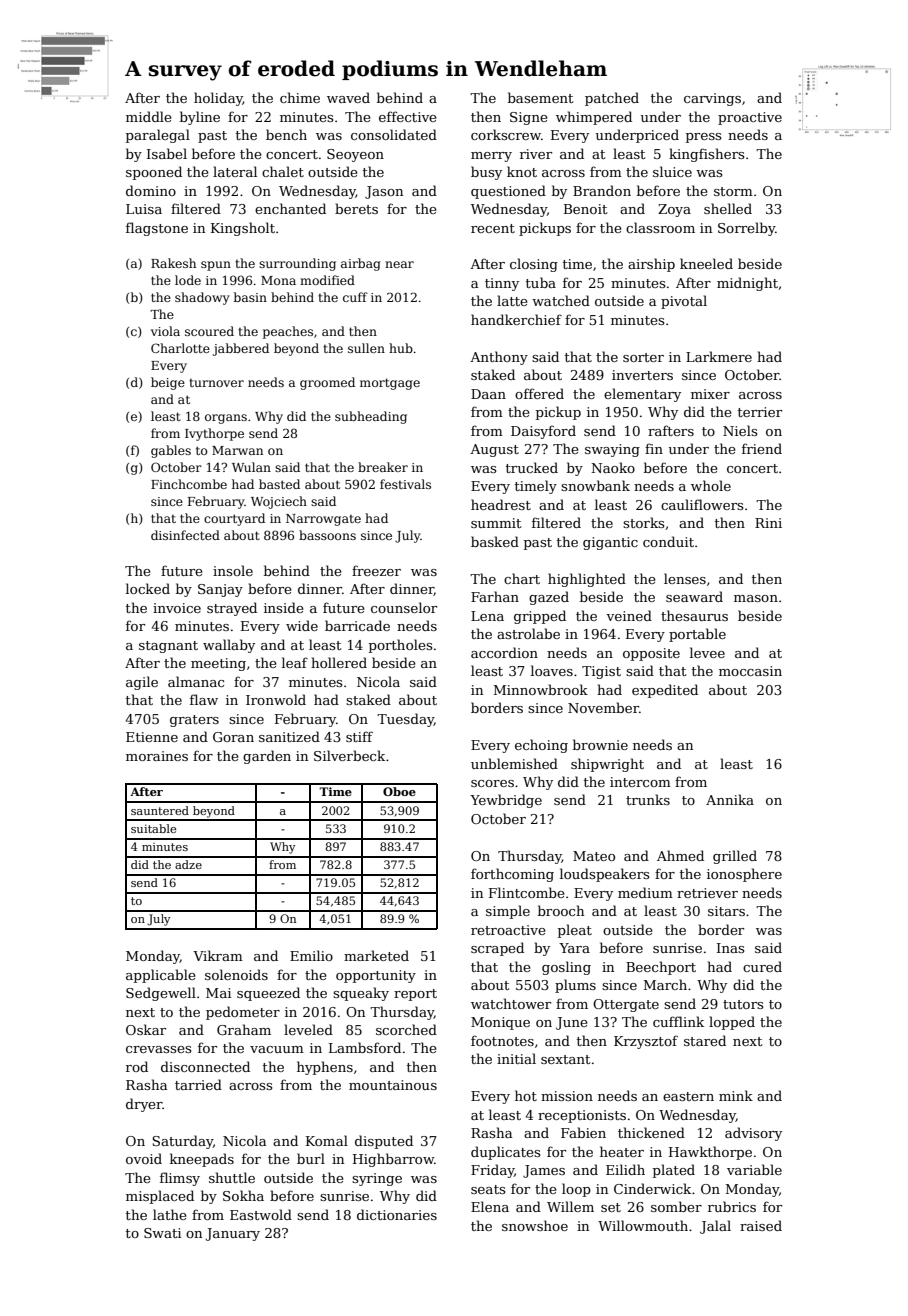 The height and width of the screenshot is (1316, 908). I want to click on sanitized, so click(289, 736).
